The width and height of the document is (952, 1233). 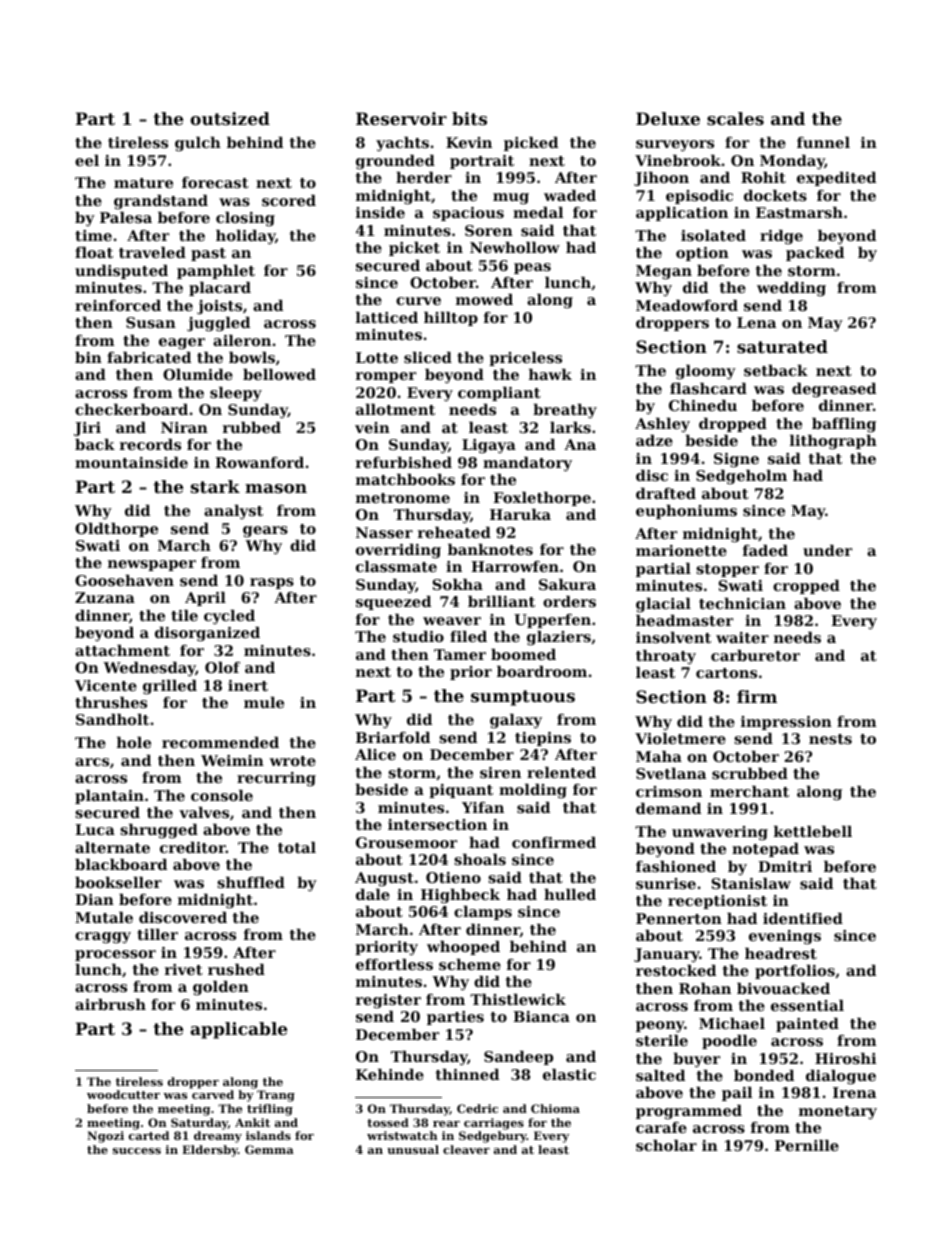 I want to click on marionette, so click(x=681, y=550).
